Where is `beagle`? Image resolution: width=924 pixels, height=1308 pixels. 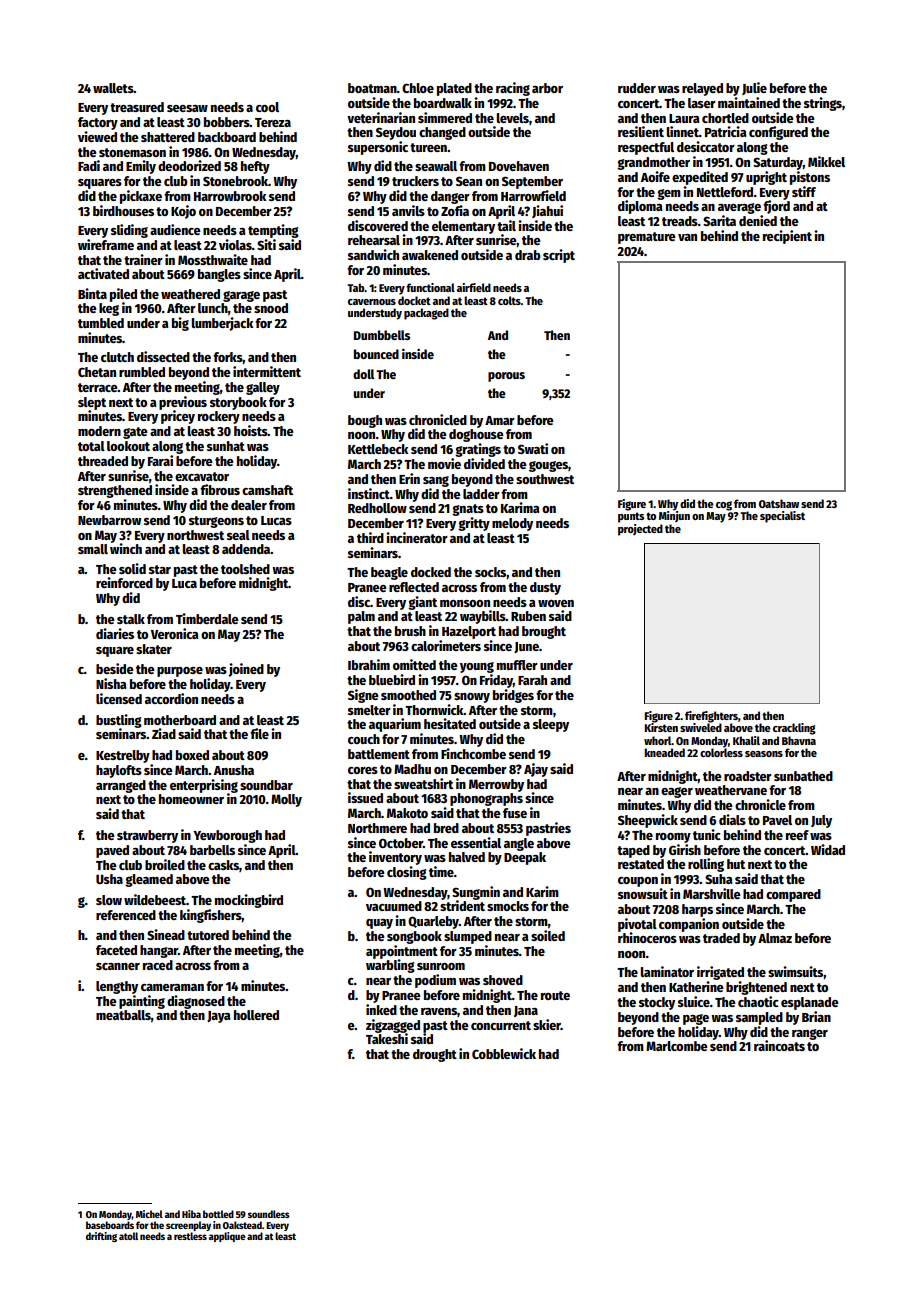 beagle is located at coordinates (389, 573).
